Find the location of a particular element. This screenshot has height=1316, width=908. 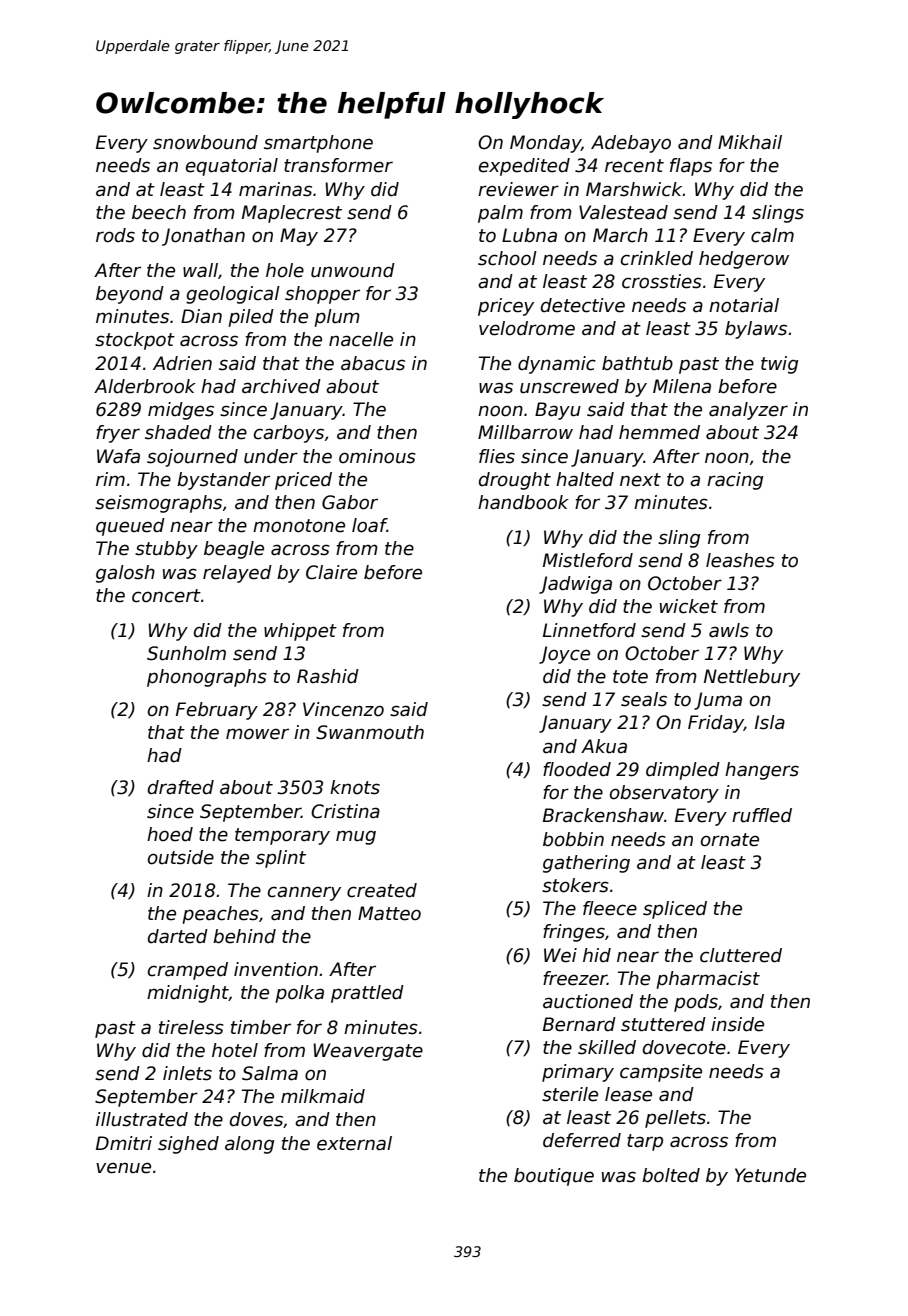

bobbin is located at coordinates (573, 839).
